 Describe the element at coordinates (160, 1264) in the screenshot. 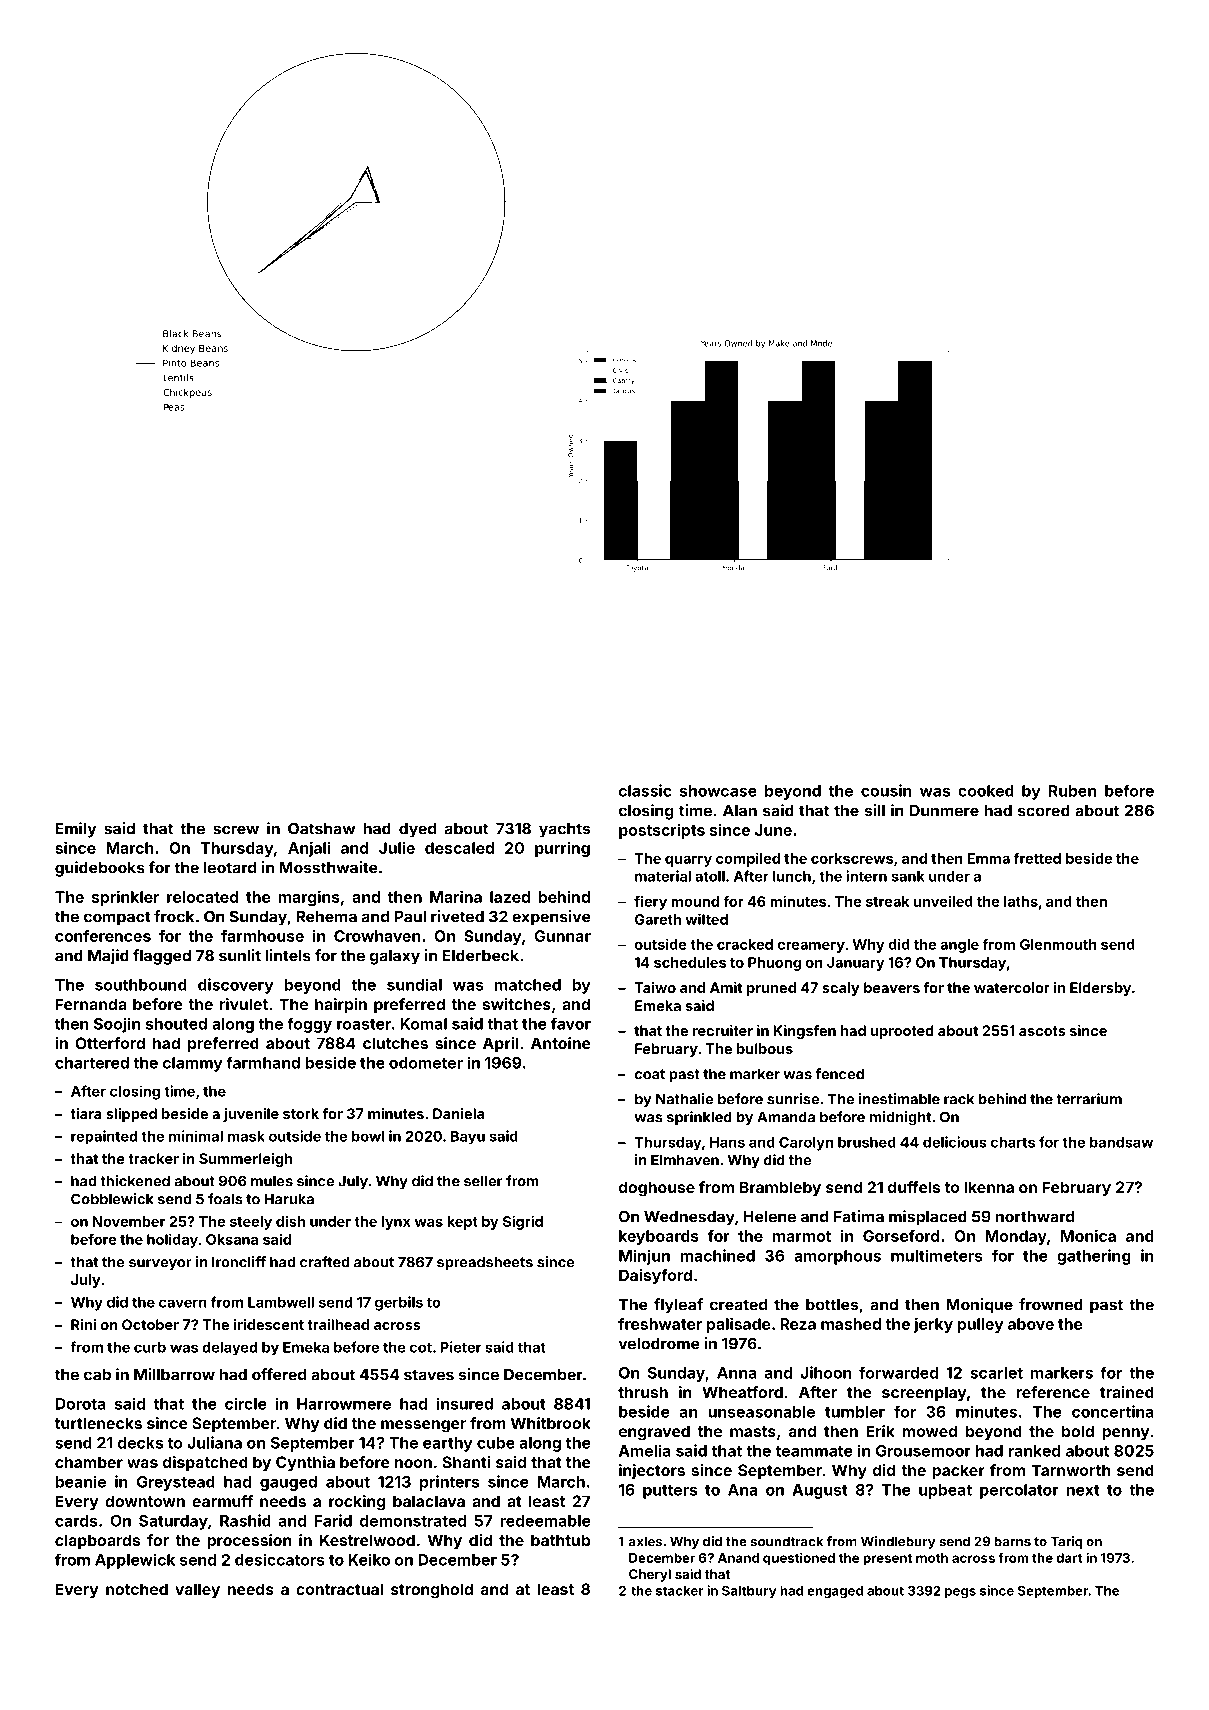

I see `surveyor` at that location.
